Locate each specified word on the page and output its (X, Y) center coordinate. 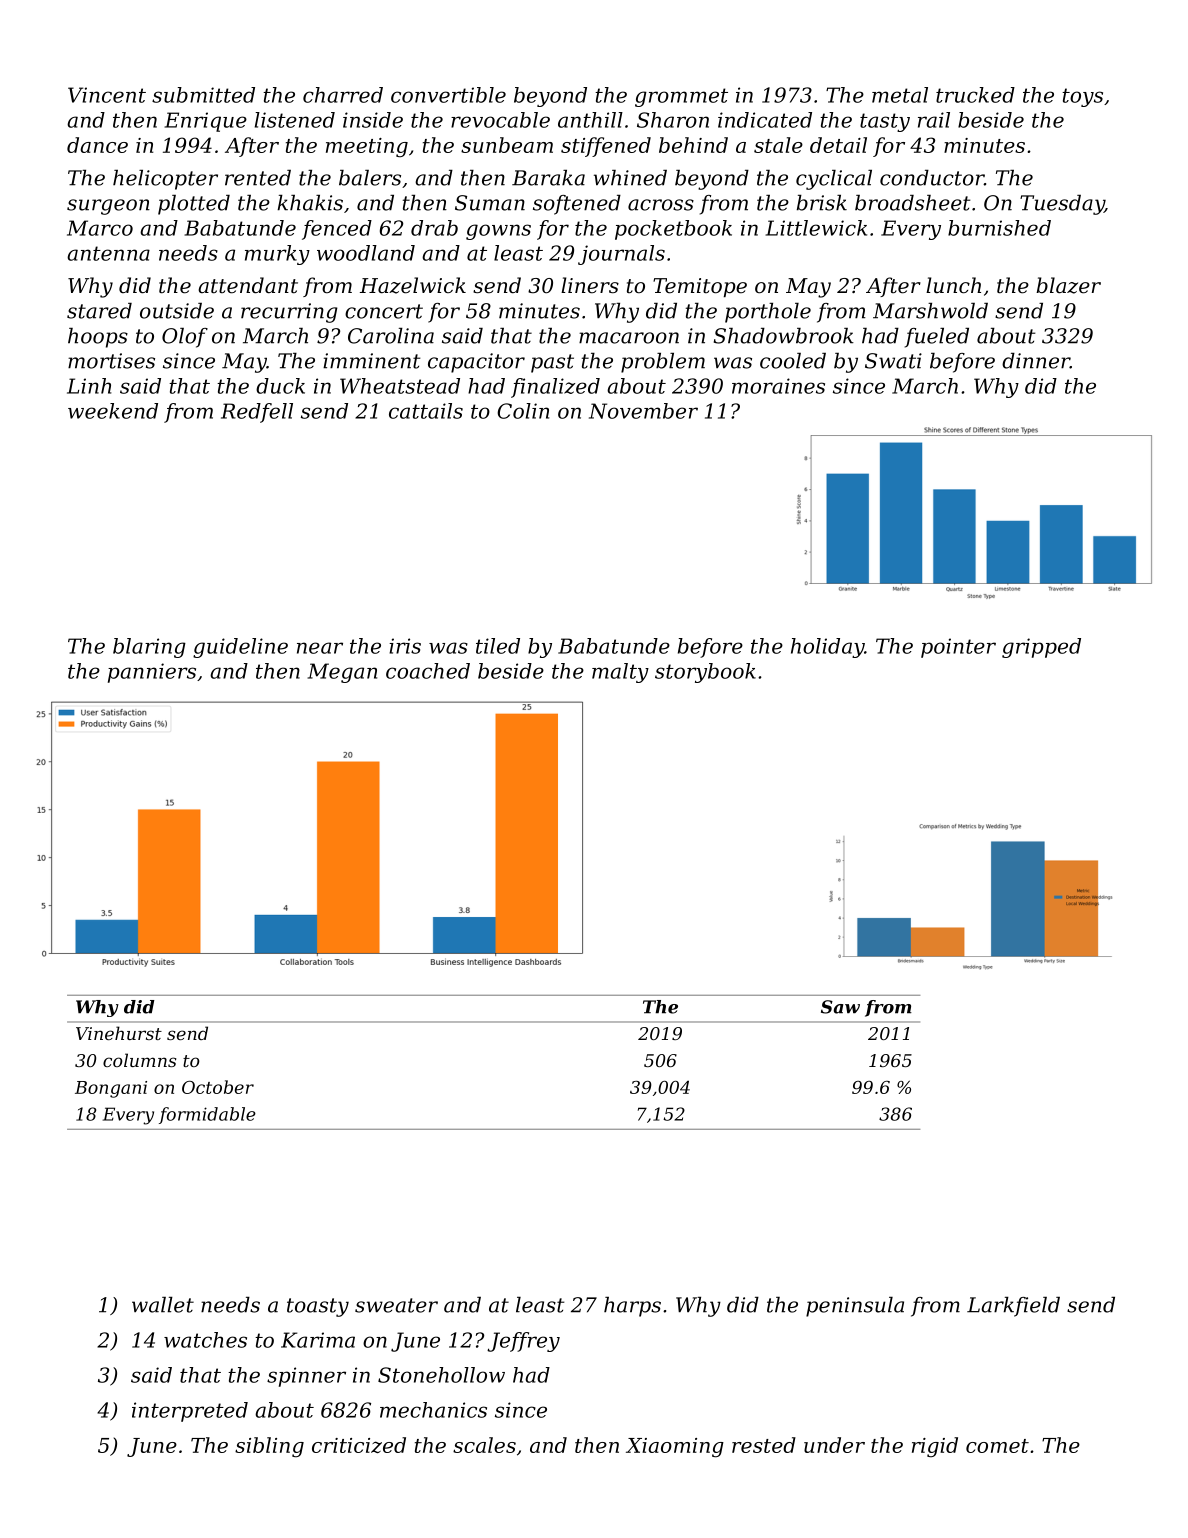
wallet (163, 1305)
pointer (958, 648)
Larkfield (1013, 1307)
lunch (953, 285)
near (320, 648)
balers (370, 178)
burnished (999, 228)
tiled (498, 646)
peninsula (855, 1307)
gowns (498, 232)
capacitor (476, 363)
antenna (108, 253)
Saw (840, 1007)
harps (632, 1307)
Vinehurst (119, 1033)
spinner (306, 1377)
